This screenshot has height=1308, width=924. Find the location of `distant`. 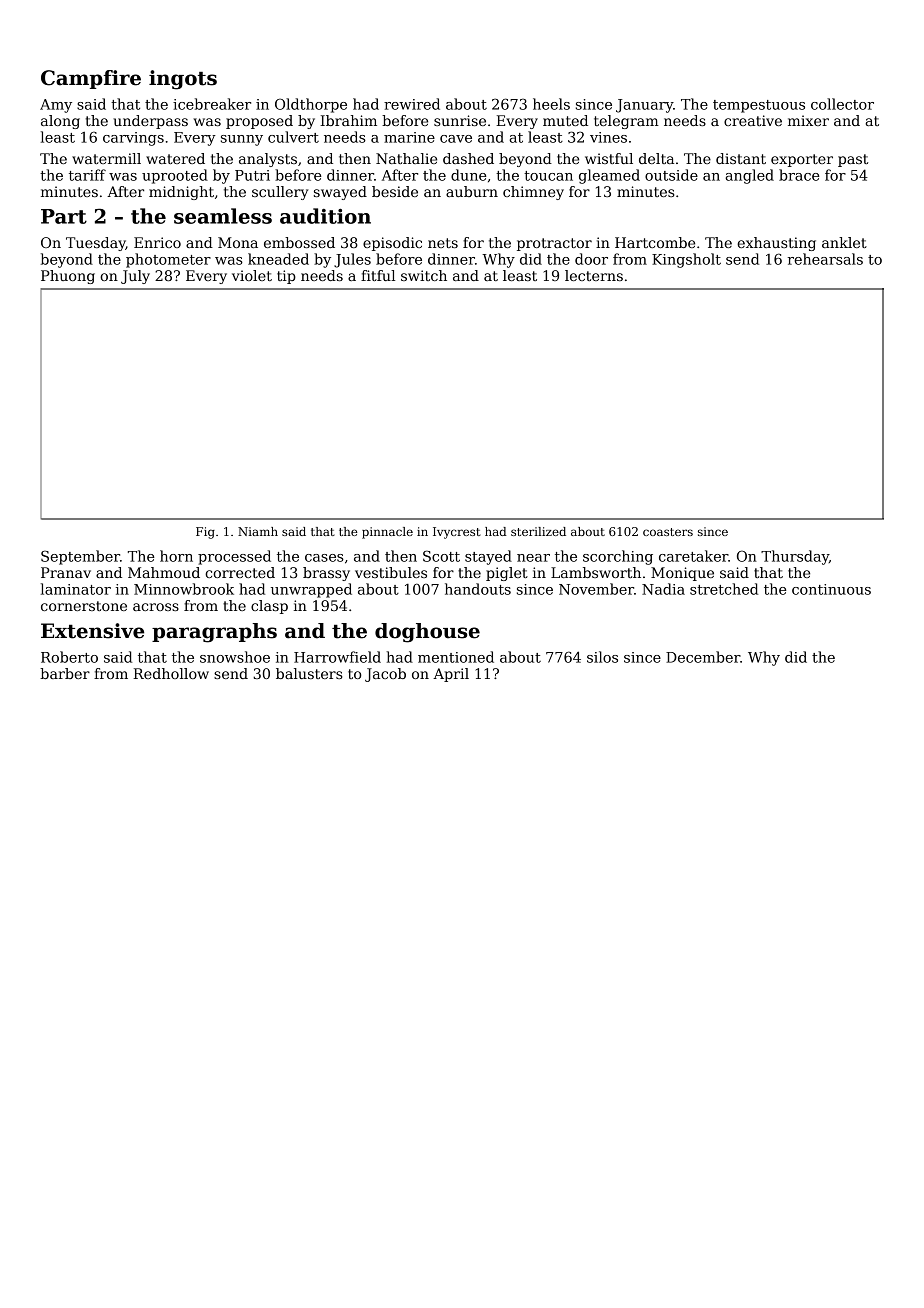

distant is located at coordinates (741, 158).
